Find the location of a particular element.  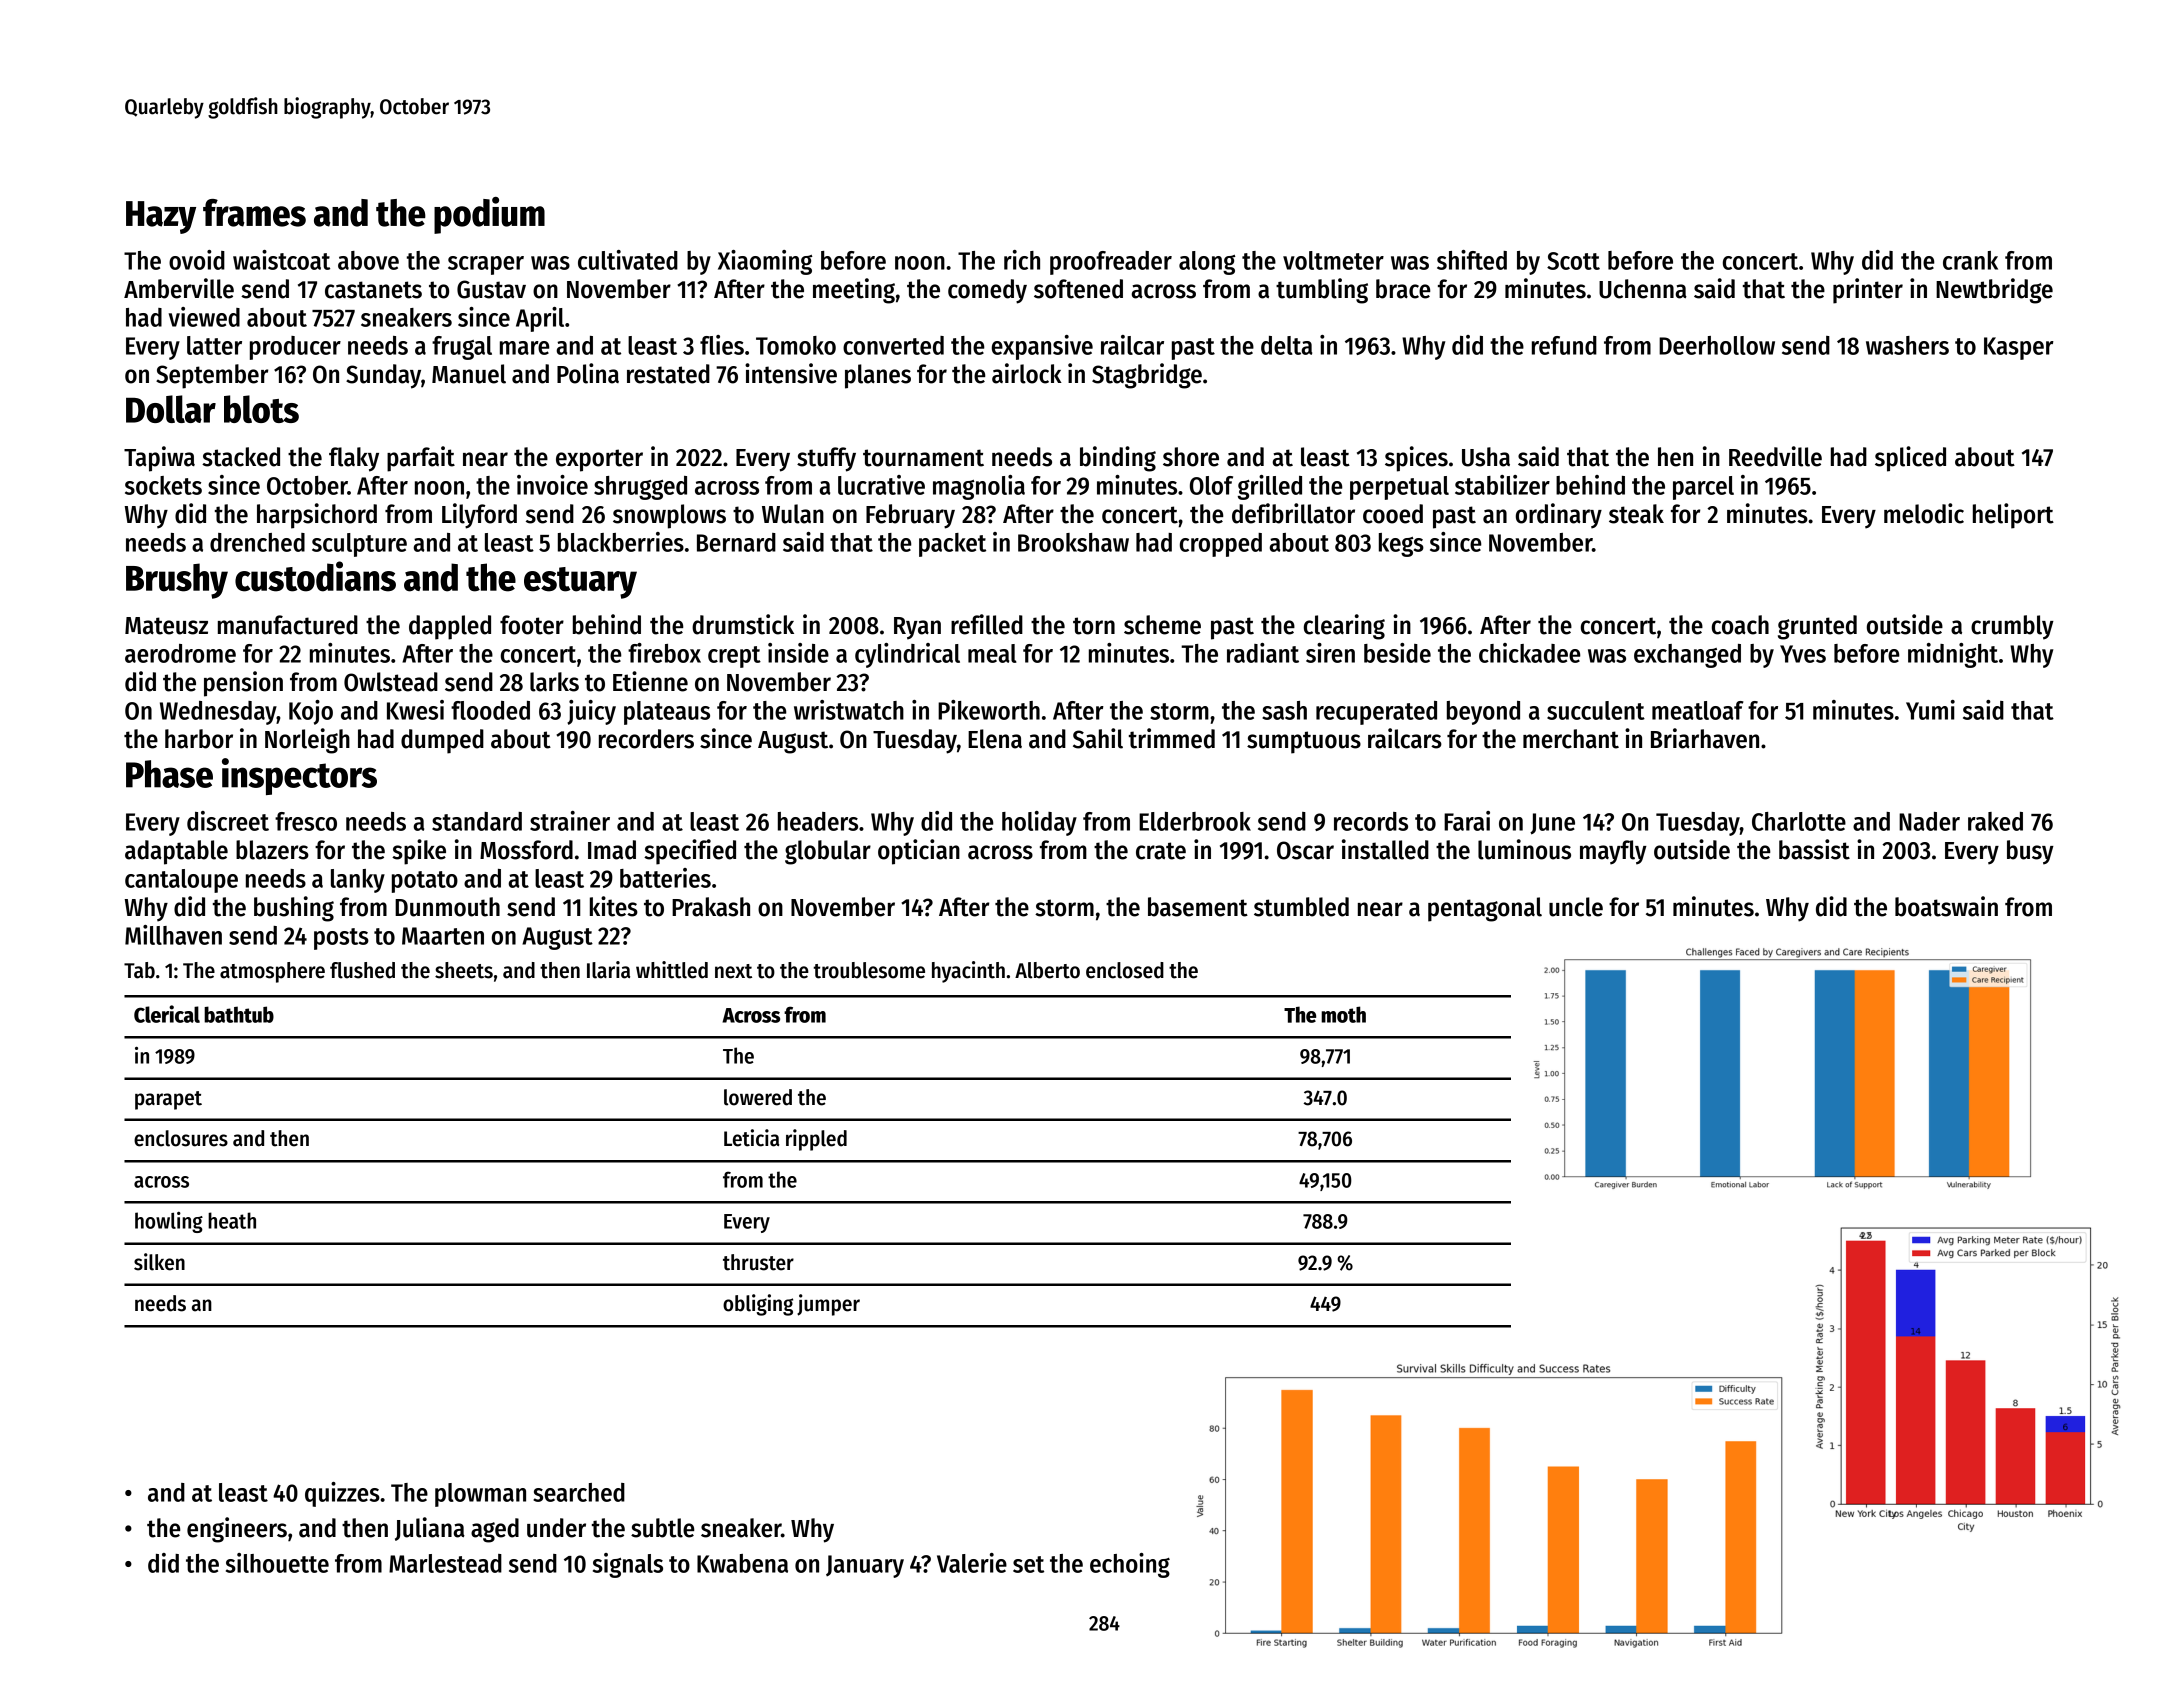

holiday is located at coordinates (1039, 823).
